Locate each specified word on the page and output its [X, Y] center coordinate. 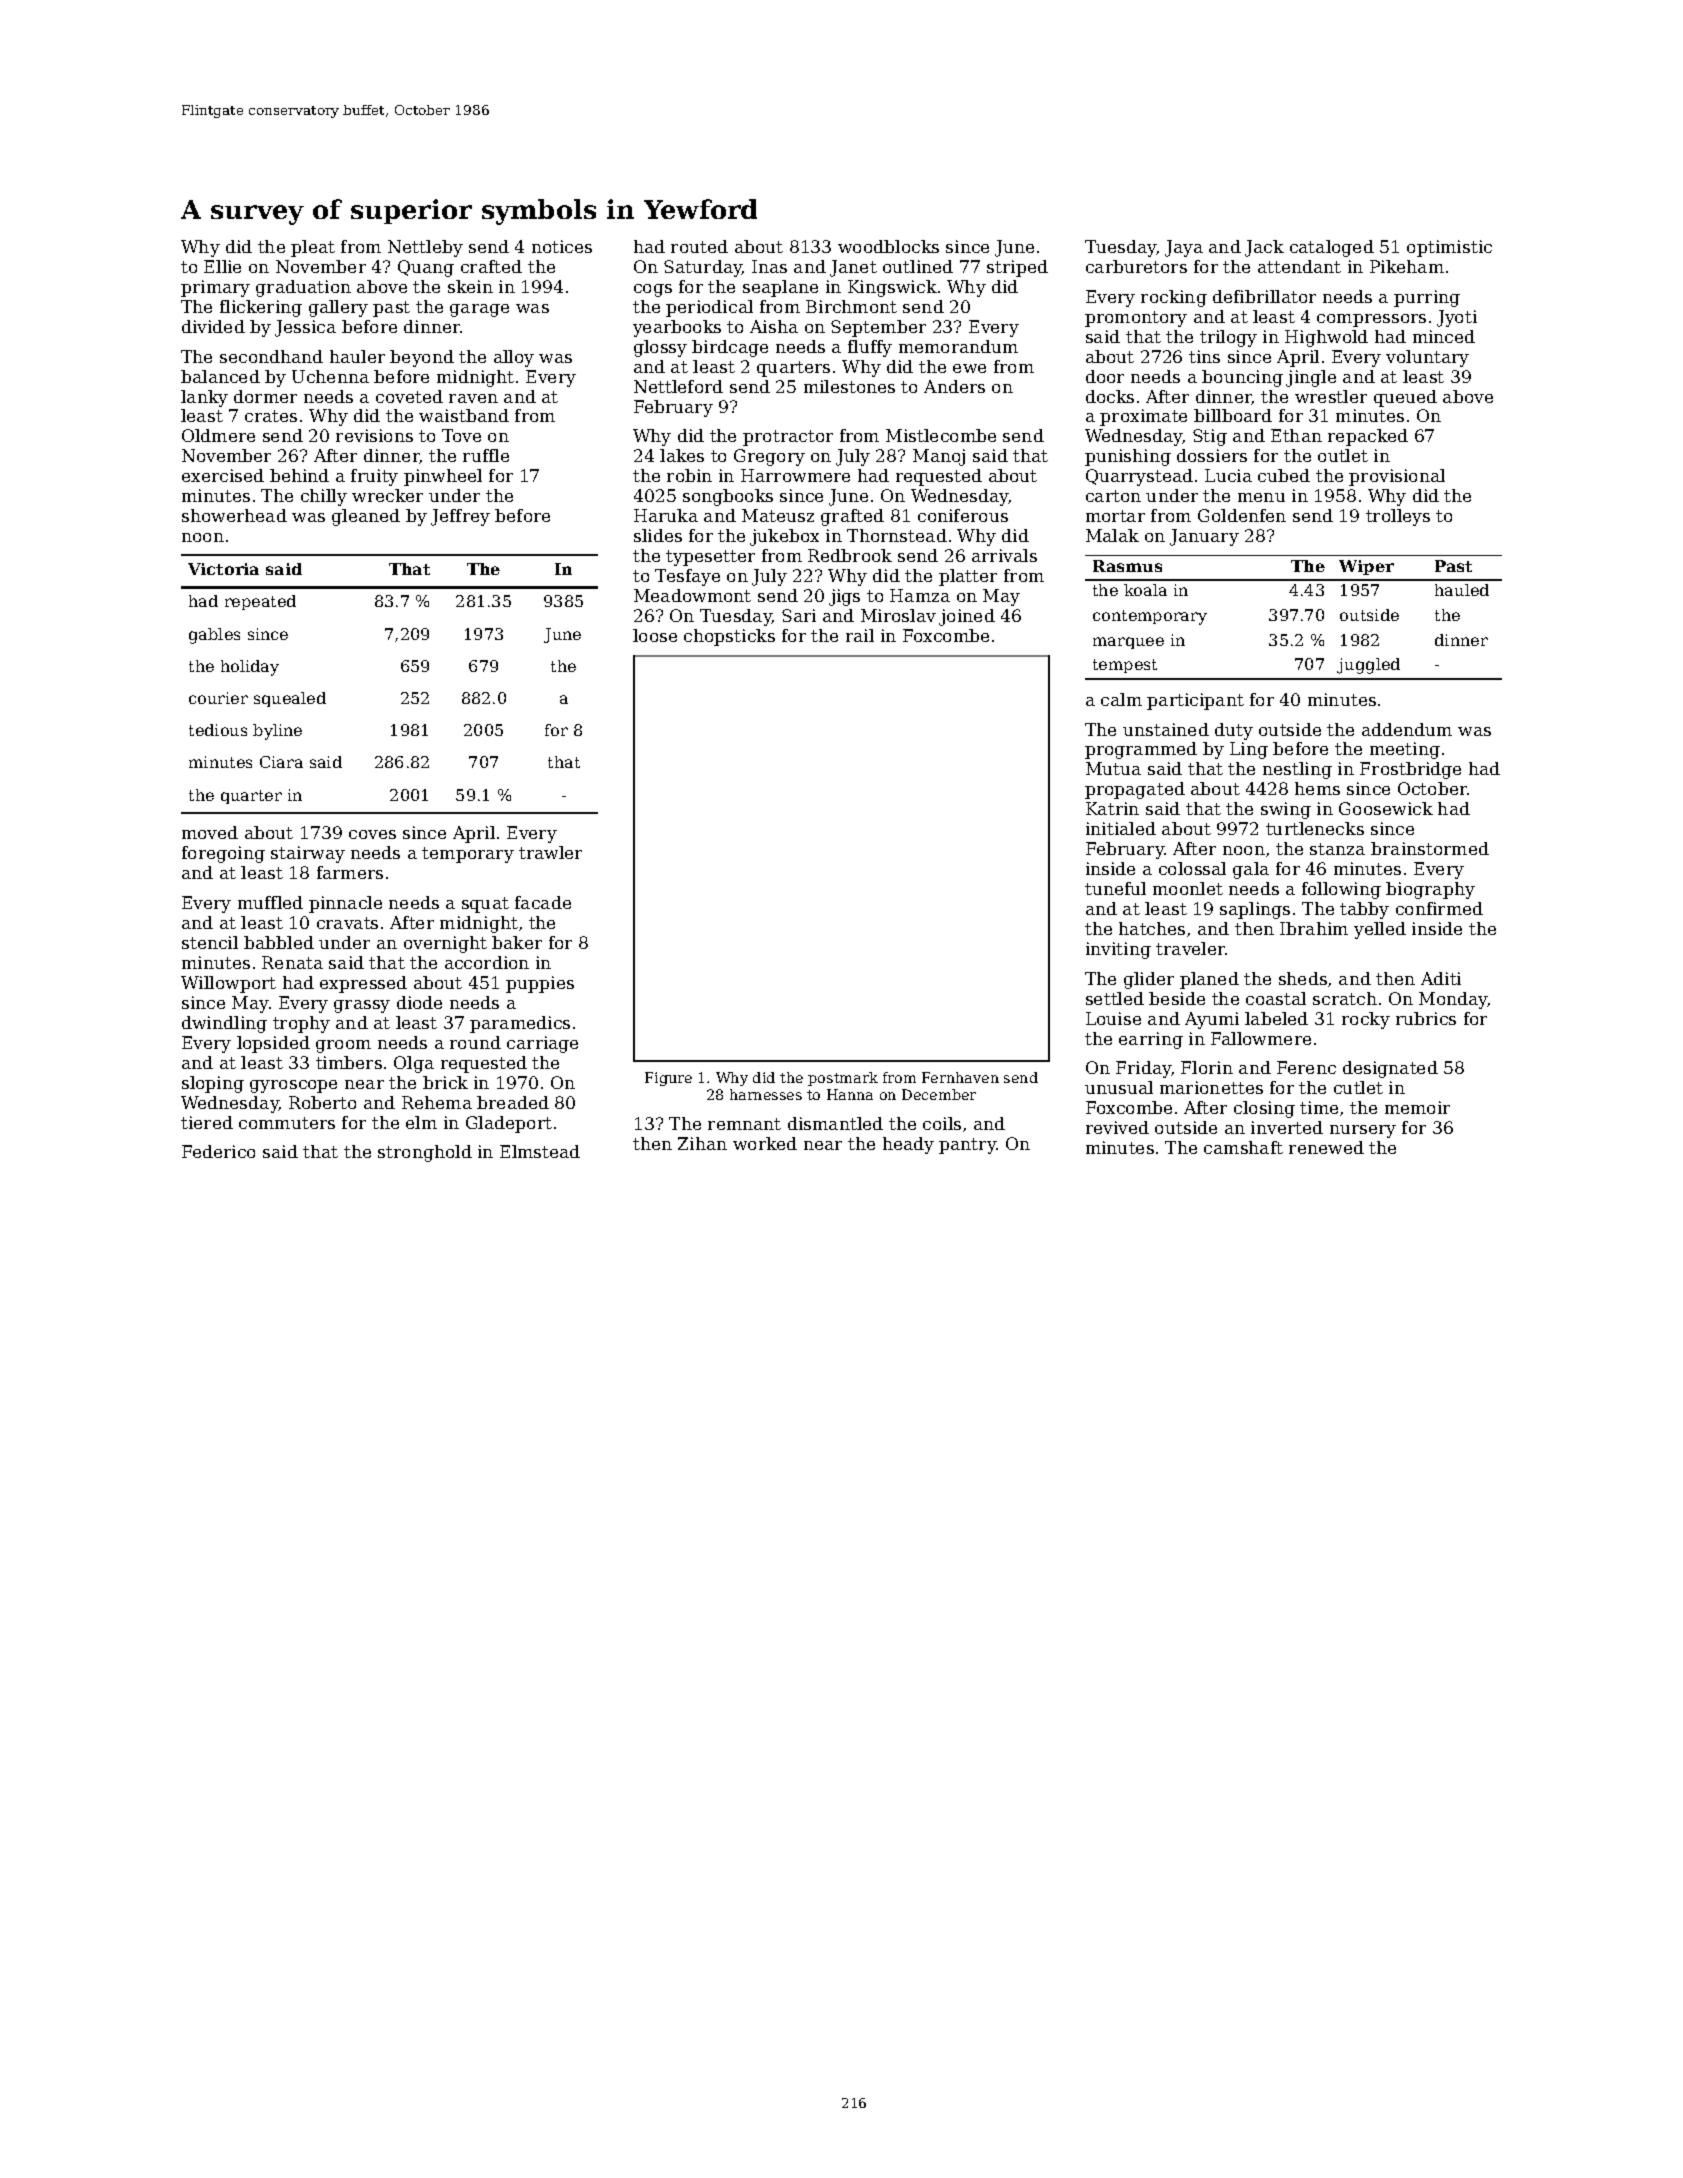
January [1204, 537]
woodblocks [888, 246]
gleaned [366, 517]
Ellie [222, 266]
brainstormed [1430, 848]
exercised [223, 475]
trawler [550, 852]
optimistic [1449, 248]
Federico [218, 1151]
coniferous [963, 515]
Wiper [1366, 567]
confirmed [1439, 908]
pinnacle [345, 904]
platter [968, 577]
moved [210, 832]
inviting [1118, 950]
